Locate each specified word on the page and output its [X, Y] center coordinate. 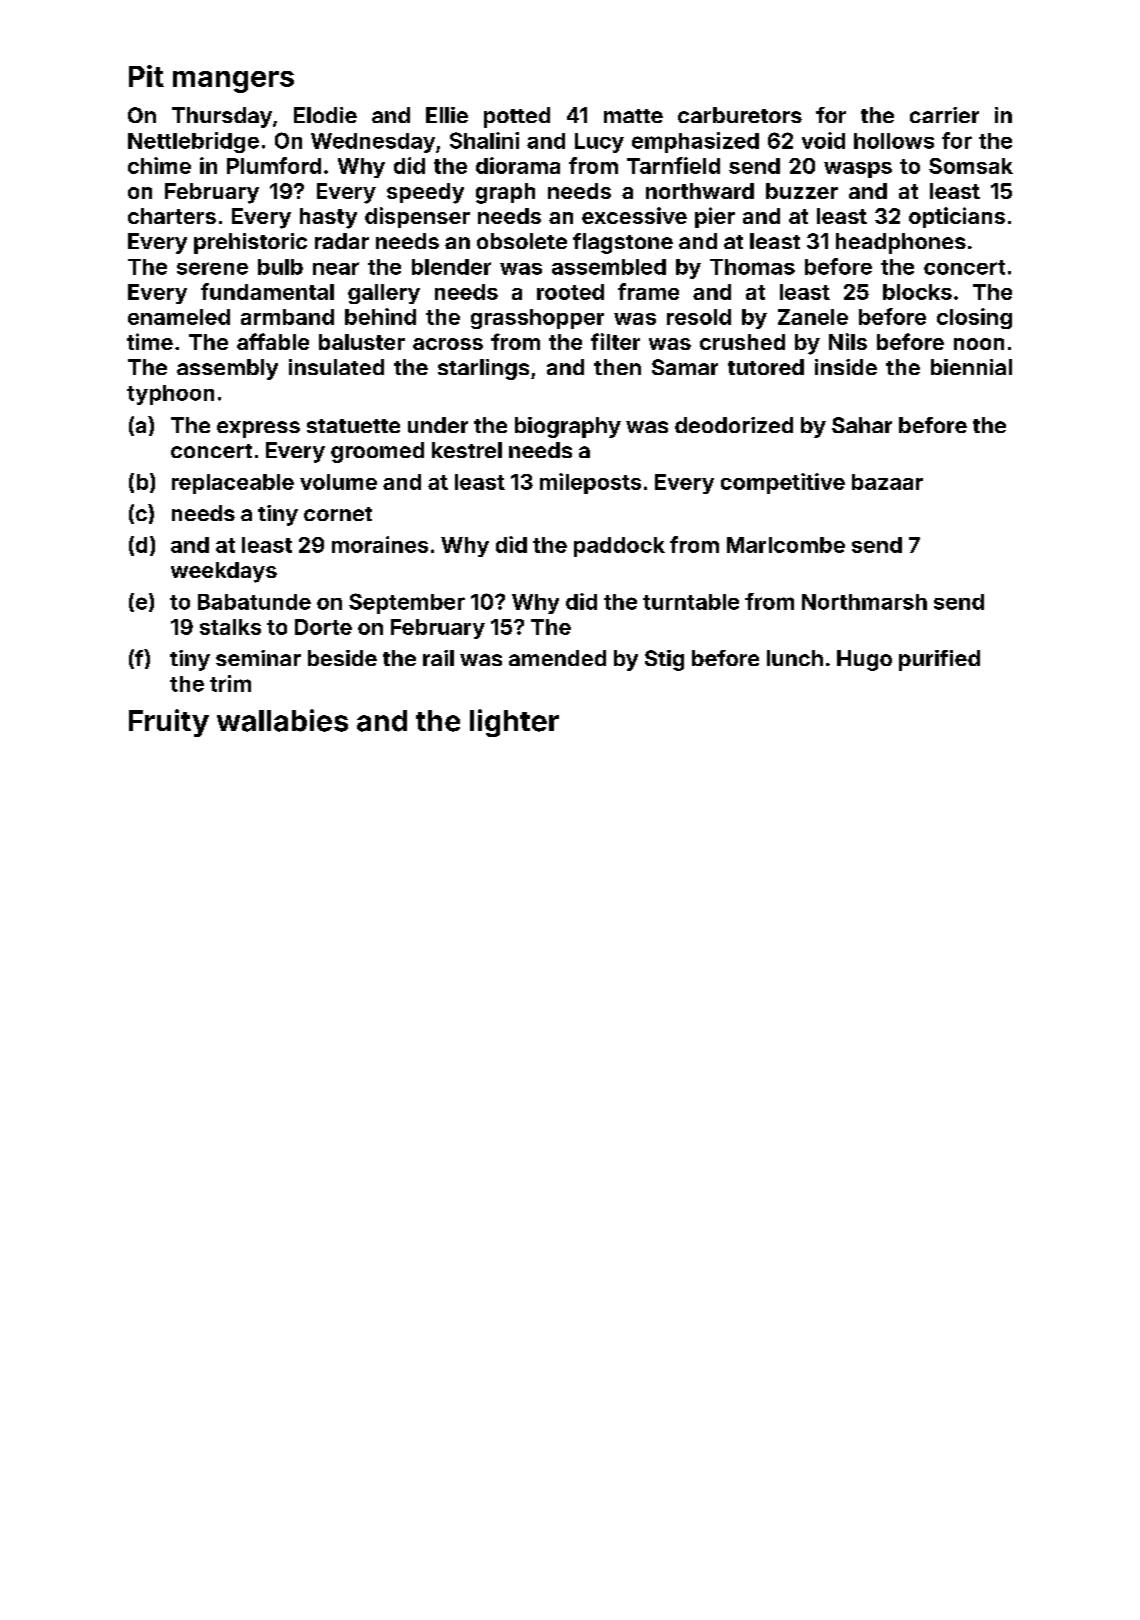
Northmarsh [864, 602]
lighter [514, 723]
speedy [425, 193]
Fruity [169, 723]
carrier [944, 115]
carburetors [740, 115]
